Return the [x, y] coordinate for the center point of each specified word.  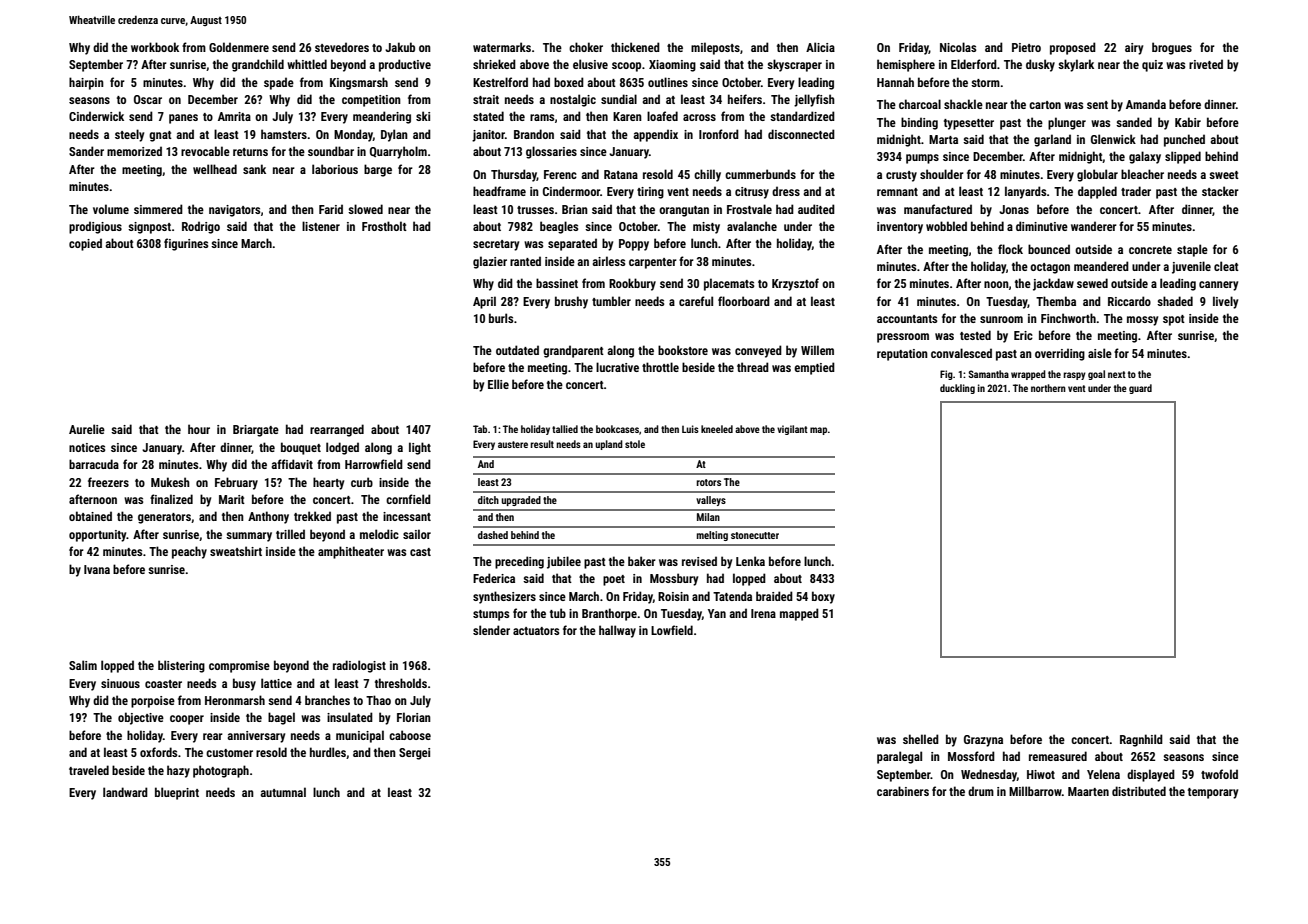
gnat [160, 136]
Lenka [750, 561]
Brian [575, 209]
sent [1097, 105]
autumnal [283, 792]
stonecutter [755, 535]
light [420, 448]
